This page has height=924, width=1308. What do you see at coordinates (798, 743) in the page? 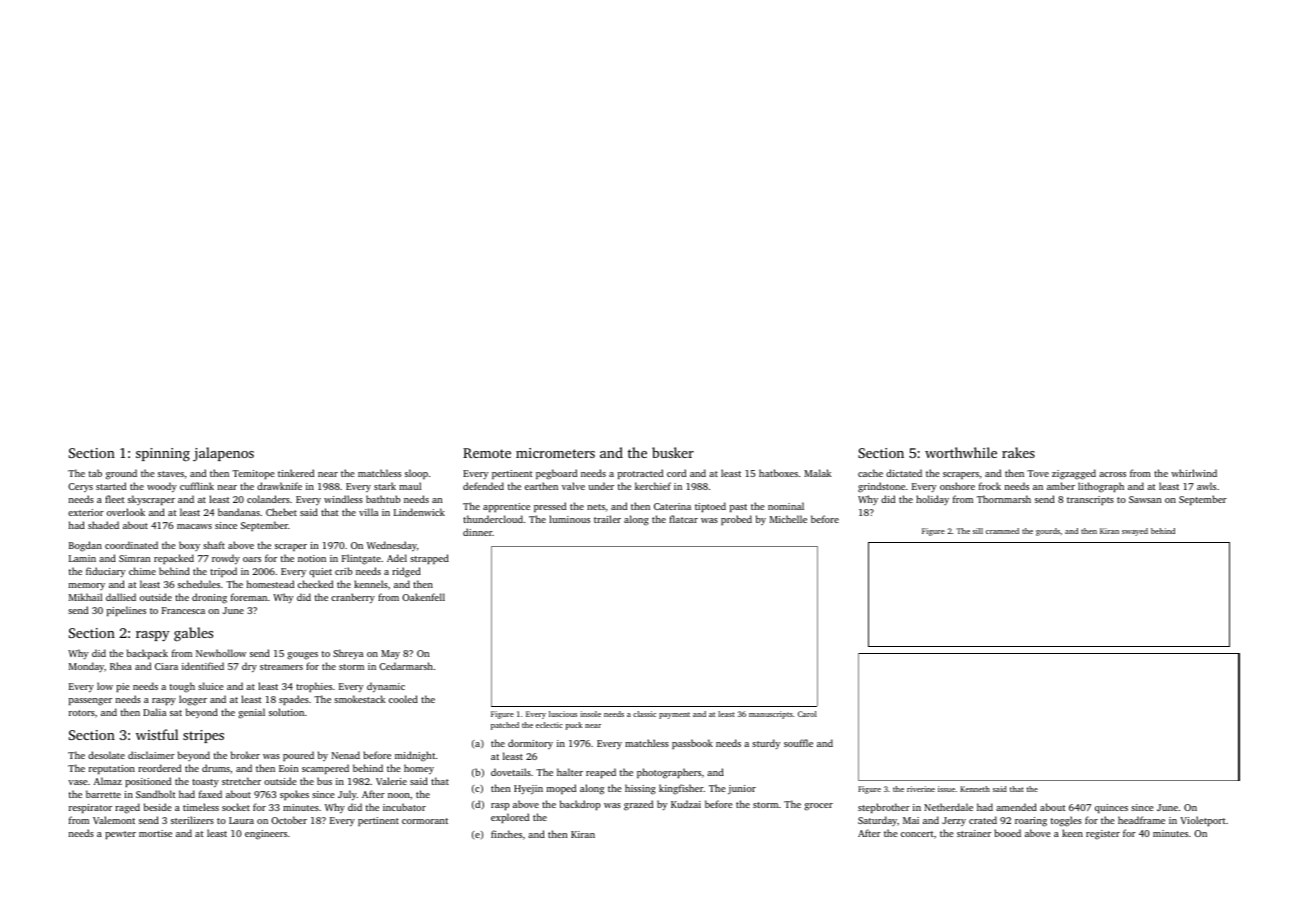
I see `souffle` at bounding box center [798, 743].
